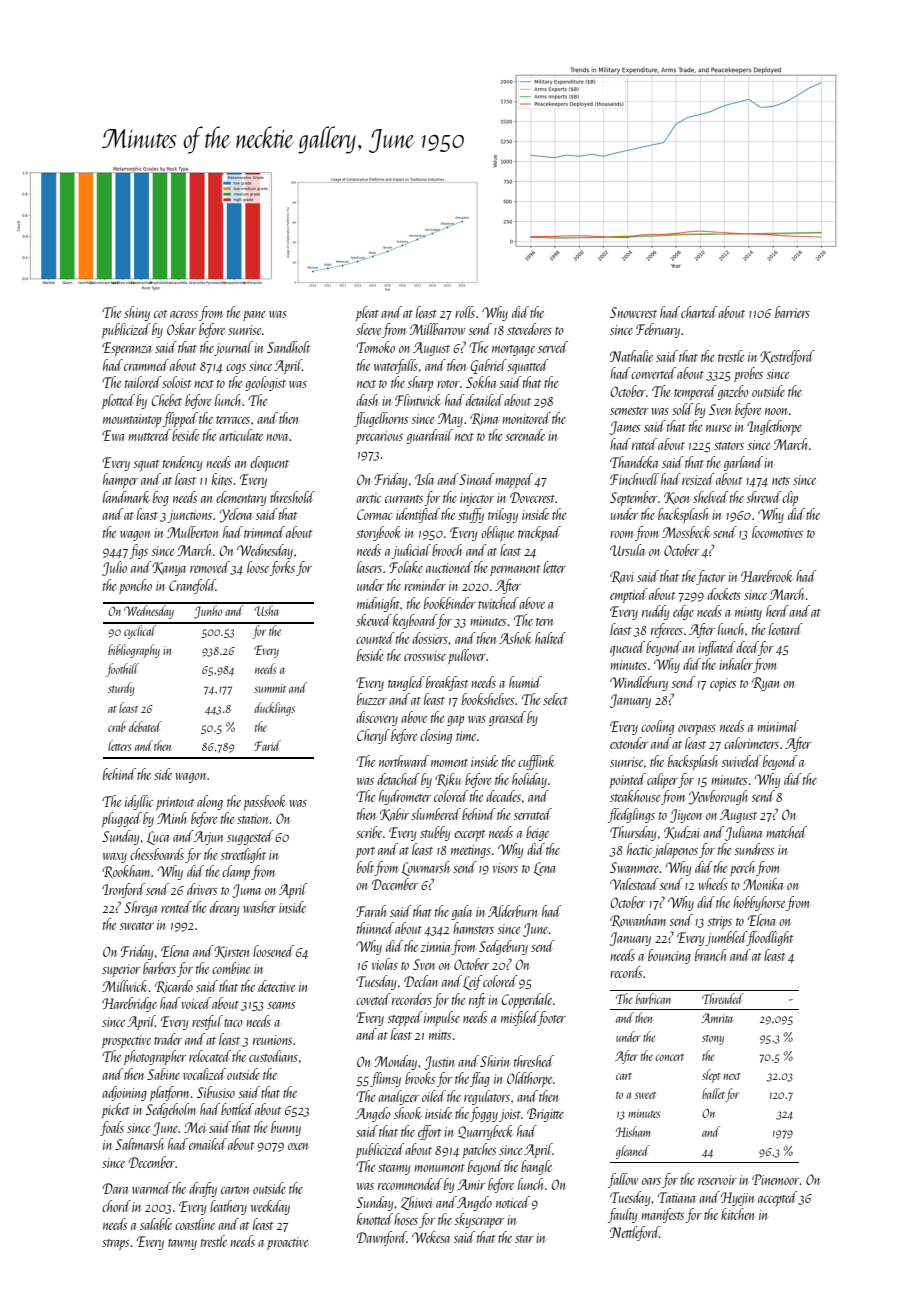 This document has height=1308, width=924. Describe the element at coordinates (382, 1238) in the document. I see `Dawnford` at that location.
